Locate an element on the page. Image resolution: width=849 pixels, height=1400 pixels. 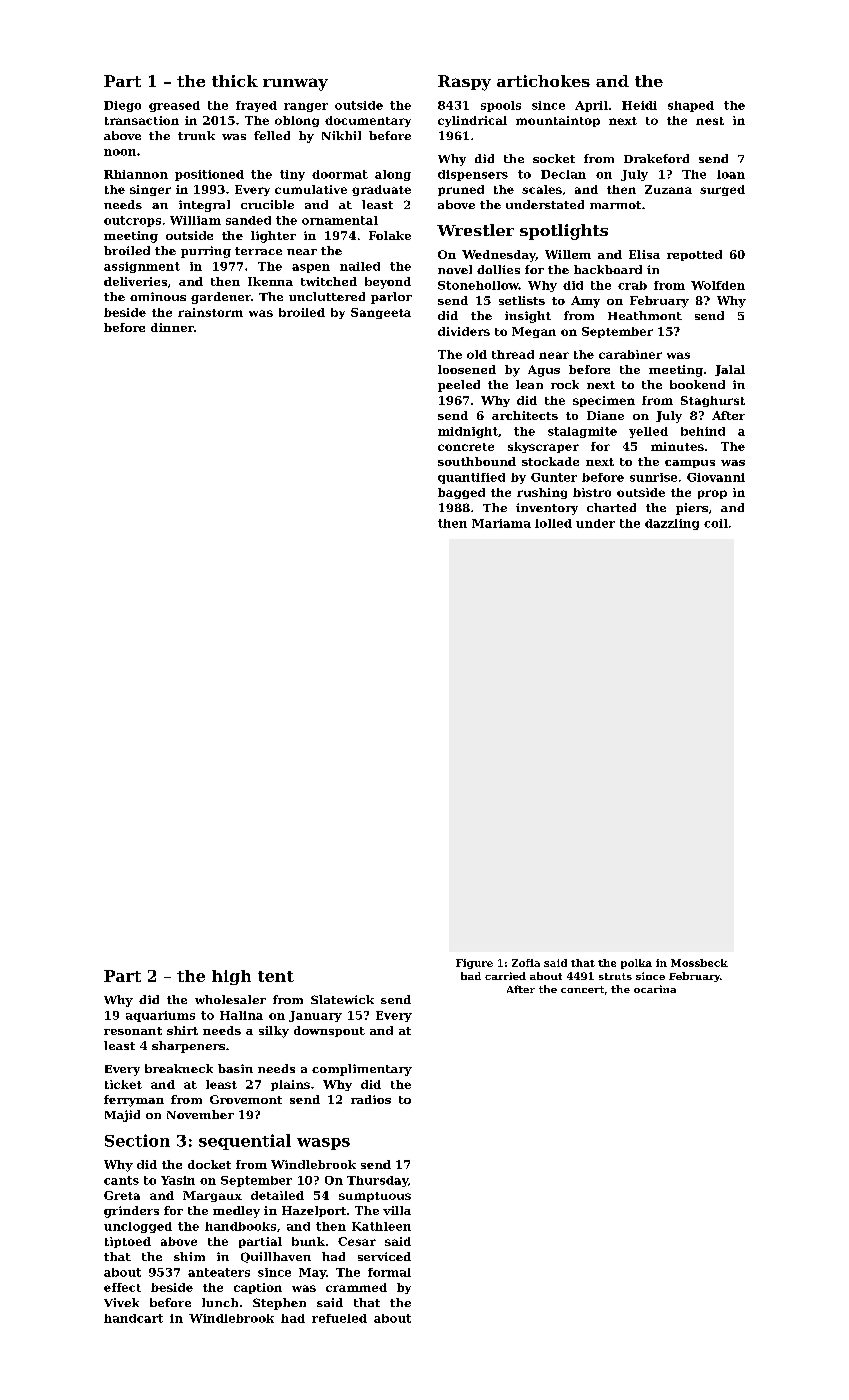
pruned is located at coordinates (461, 190).
